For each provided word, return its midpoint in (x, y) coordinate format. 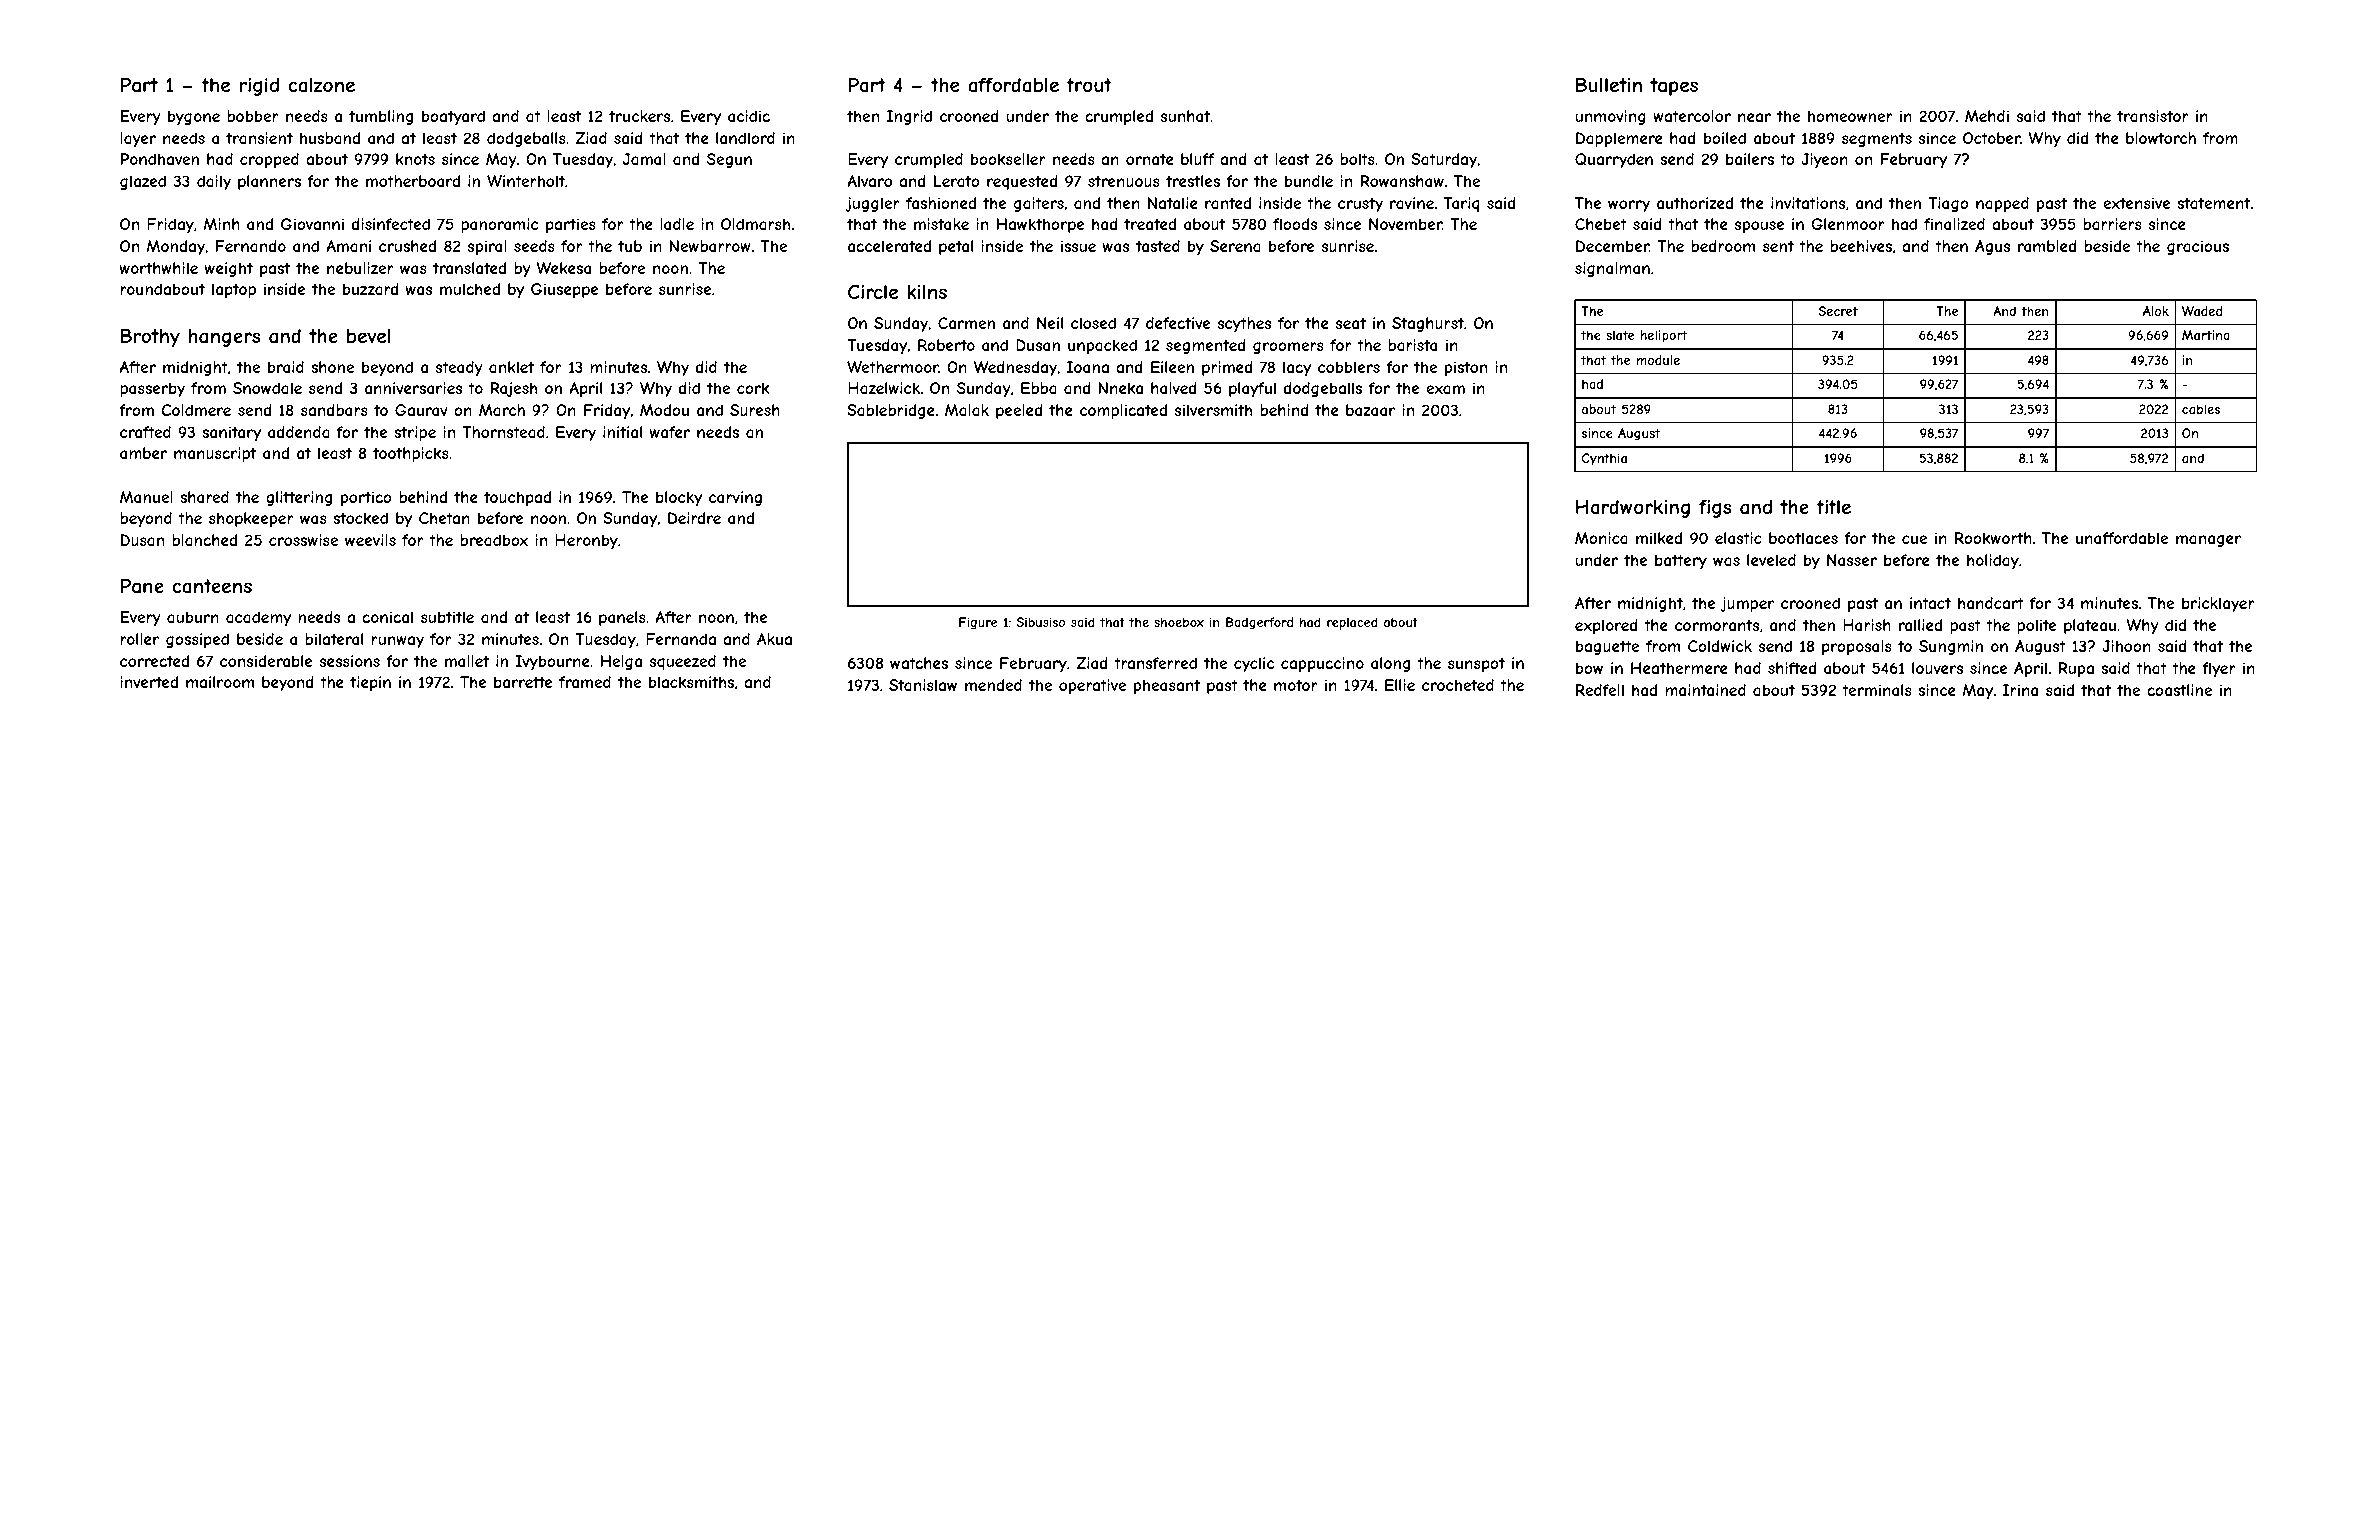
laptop (234, 290)
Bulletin (1609, 84)
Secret (1838, 311)
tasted (1158, 246)
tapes (1674, 87)
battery (1681, 561)
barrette (523, 682)
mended (993, 685)
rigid (259, 86)
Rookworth (1993, 538)
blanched (204, 540)
